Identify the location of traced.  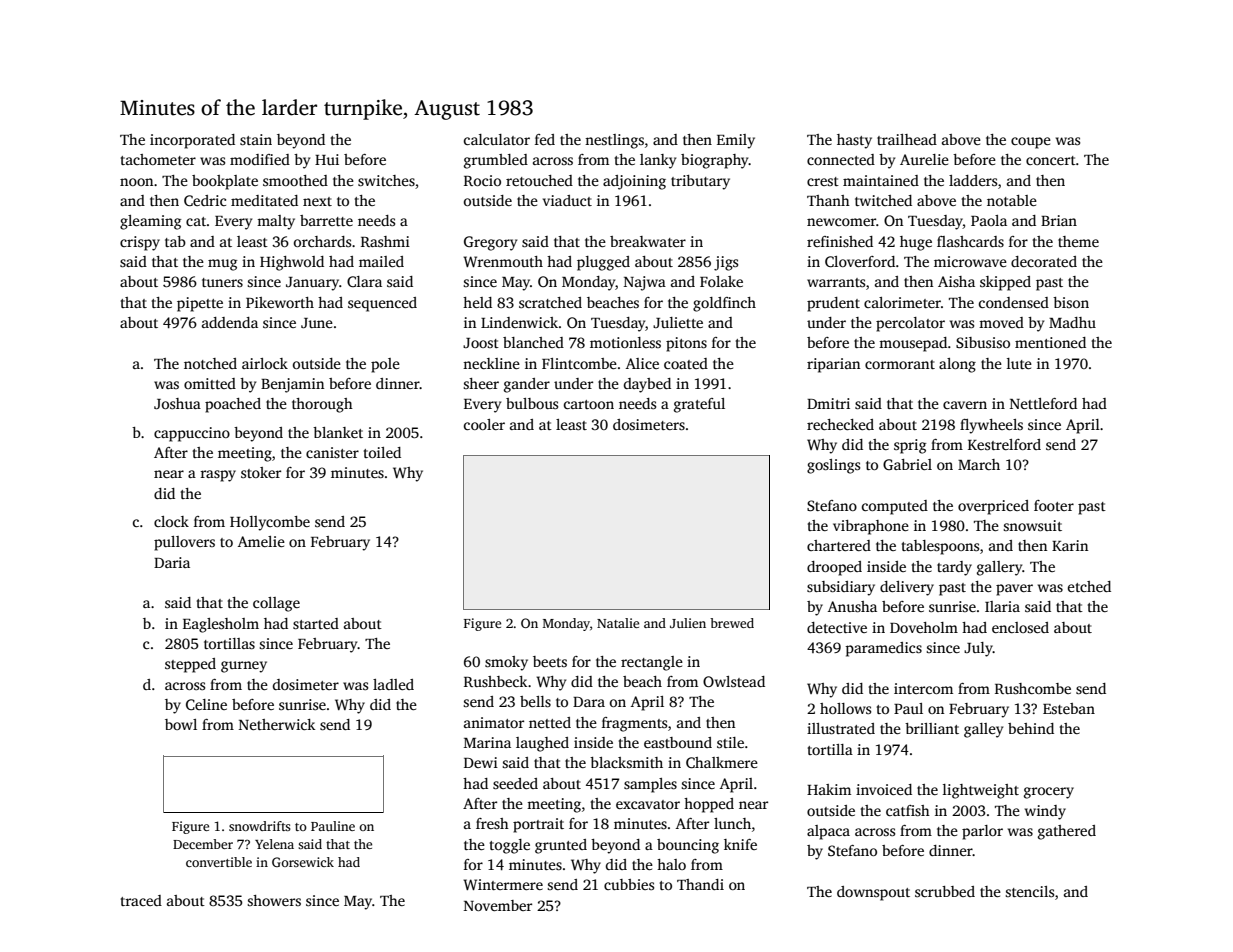
(141, 900).
